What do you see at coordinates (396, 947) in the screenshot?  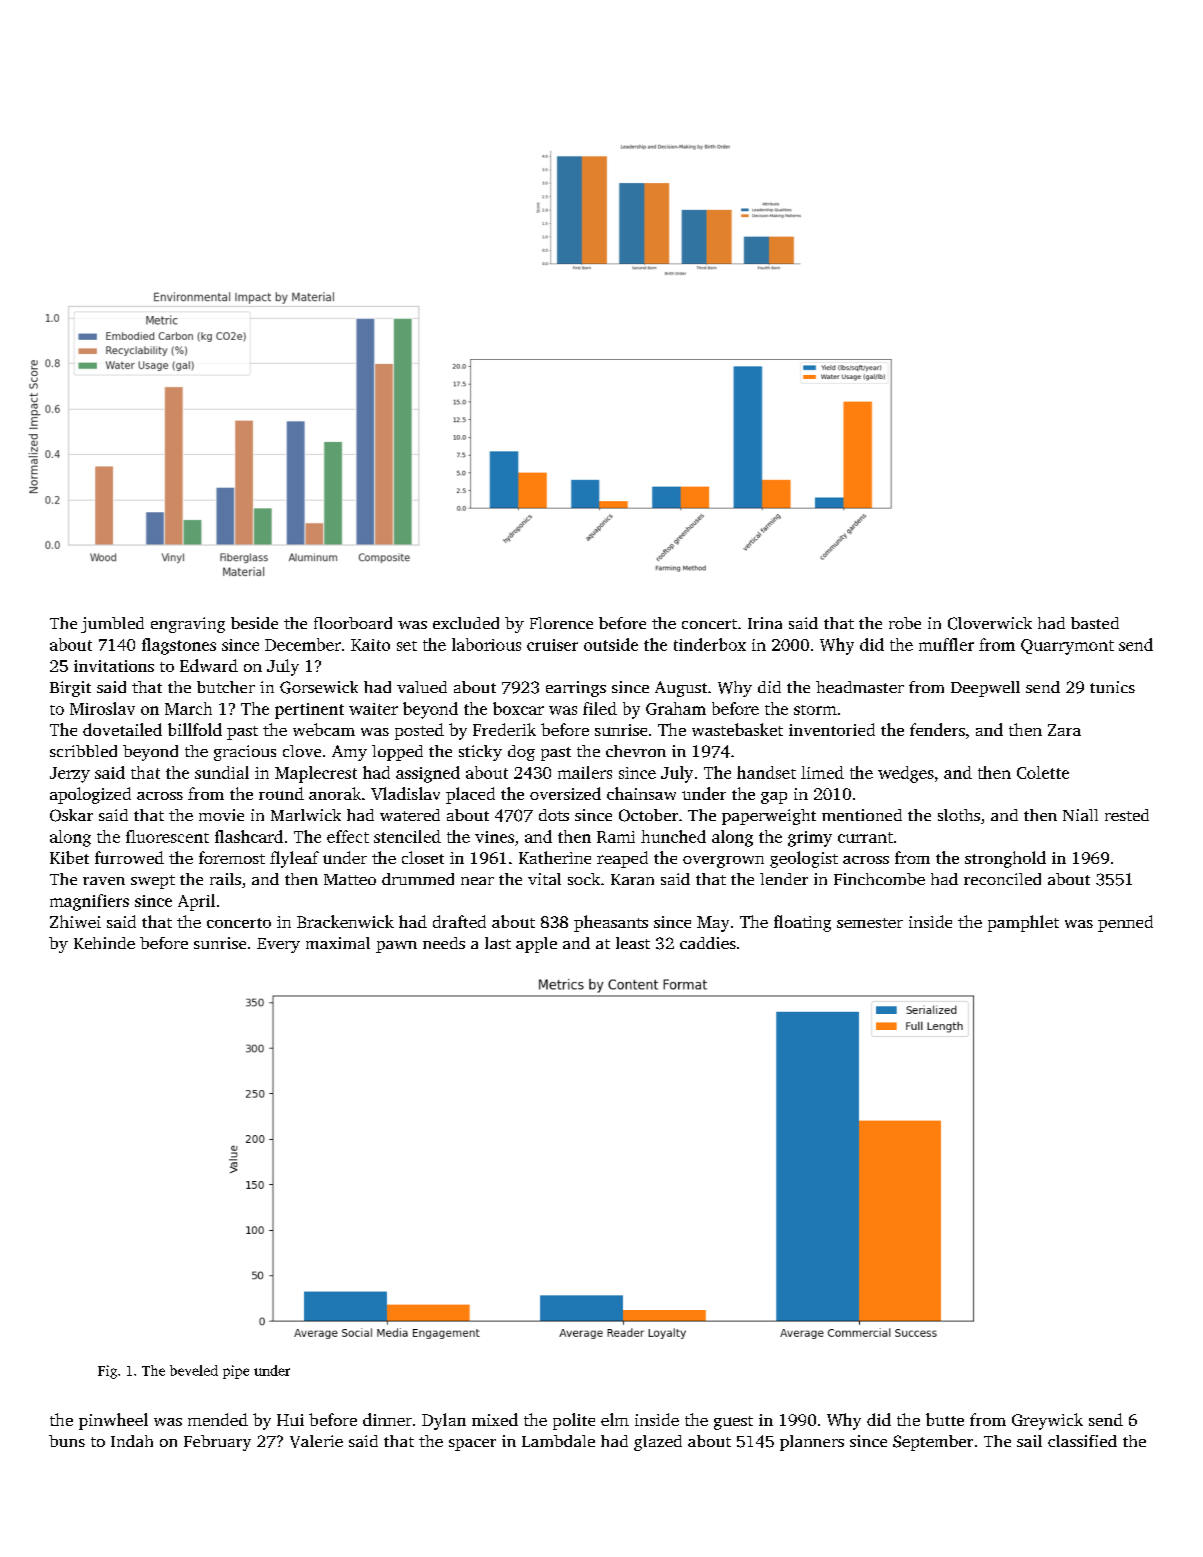 I see `pawn` at bounding box center [396, 947].
